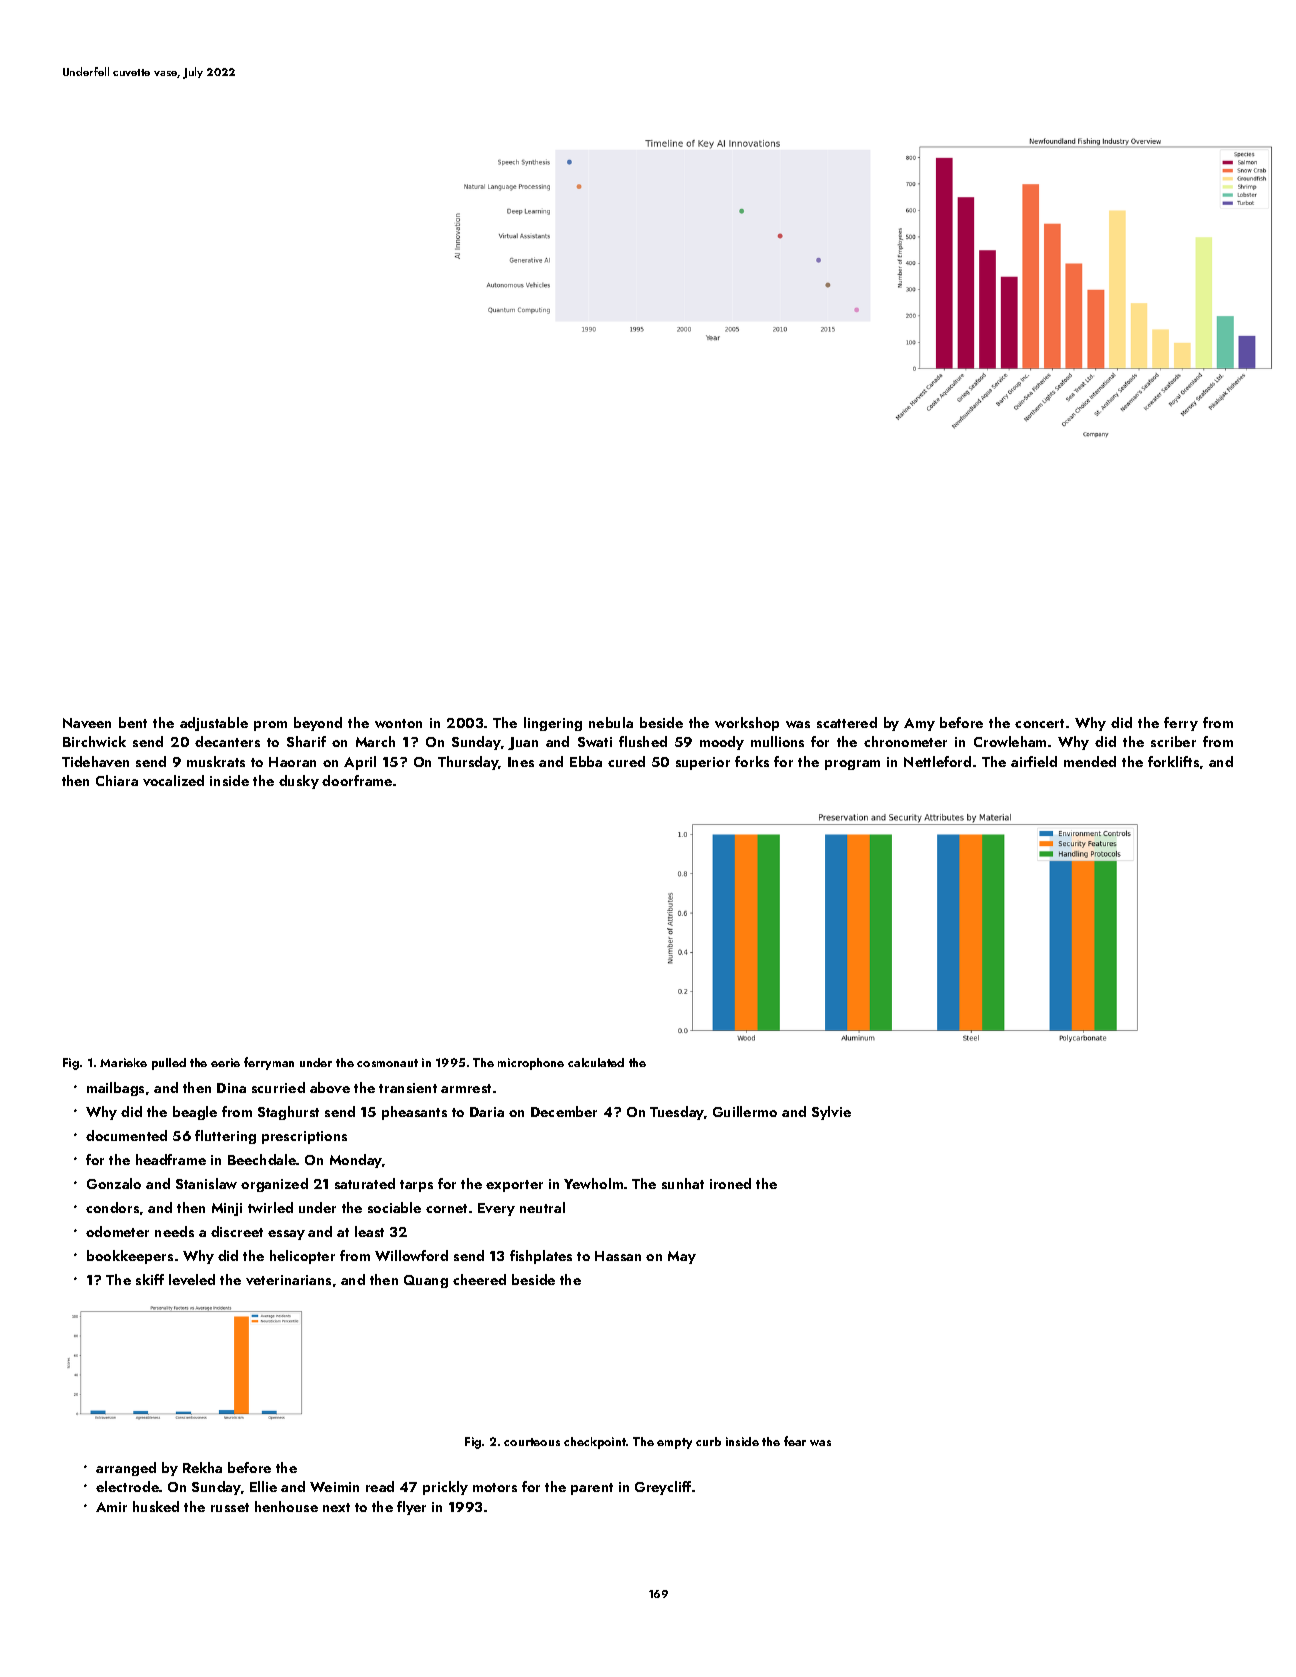 The height and width of the screenshot is (1677, 1296). I want to click on moody, so click(722, 743).
